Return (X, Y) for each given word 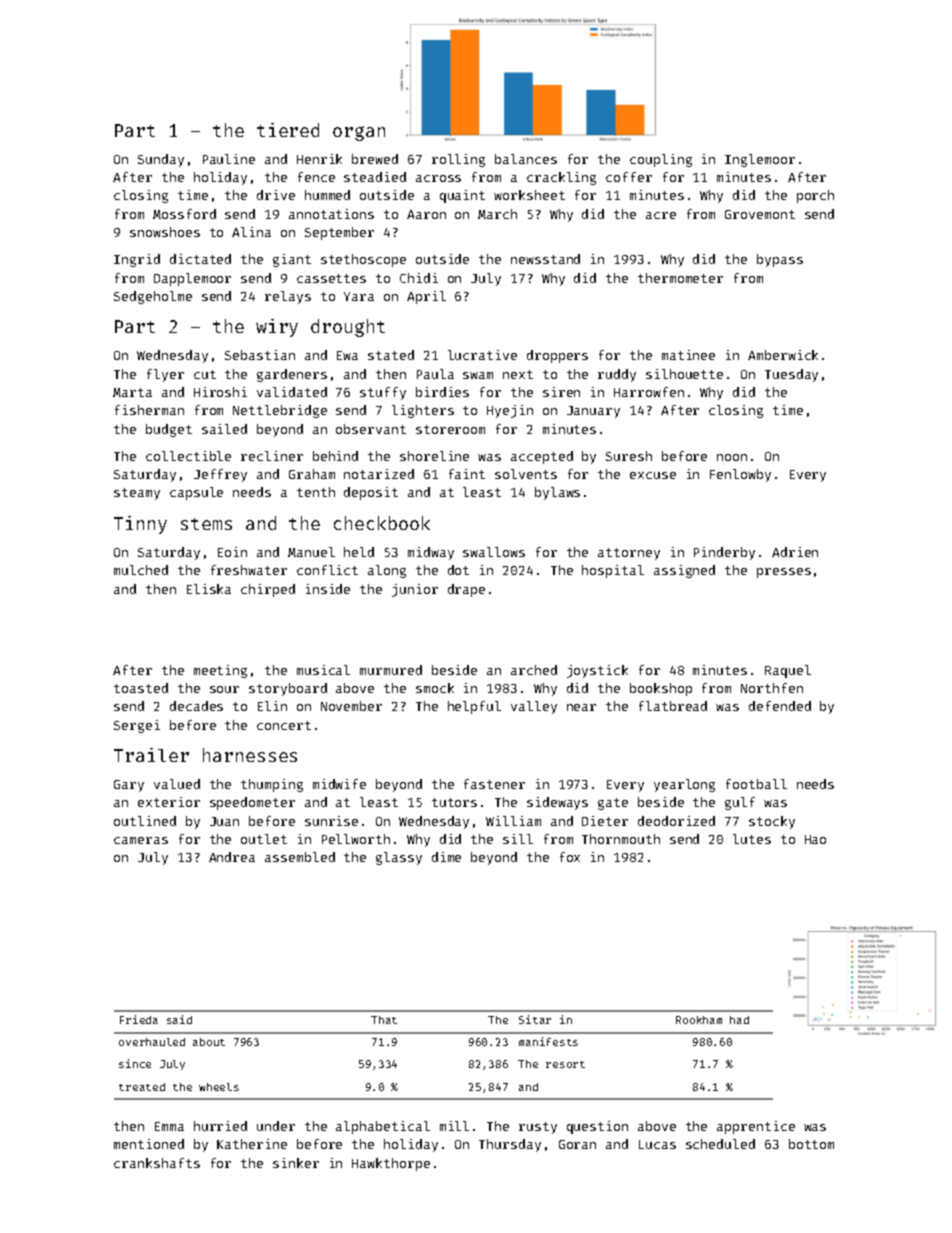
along (387, 571)
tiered (288, 130)
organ (359, 133)
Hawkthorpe (391, 1164)
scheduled (720, 1144)
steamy (137, 494)
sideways (557, 803)
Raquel (788, 671)
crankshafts (157, 1163)
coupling (661, 160)
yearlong (684, 785)
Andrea (232, 857)
